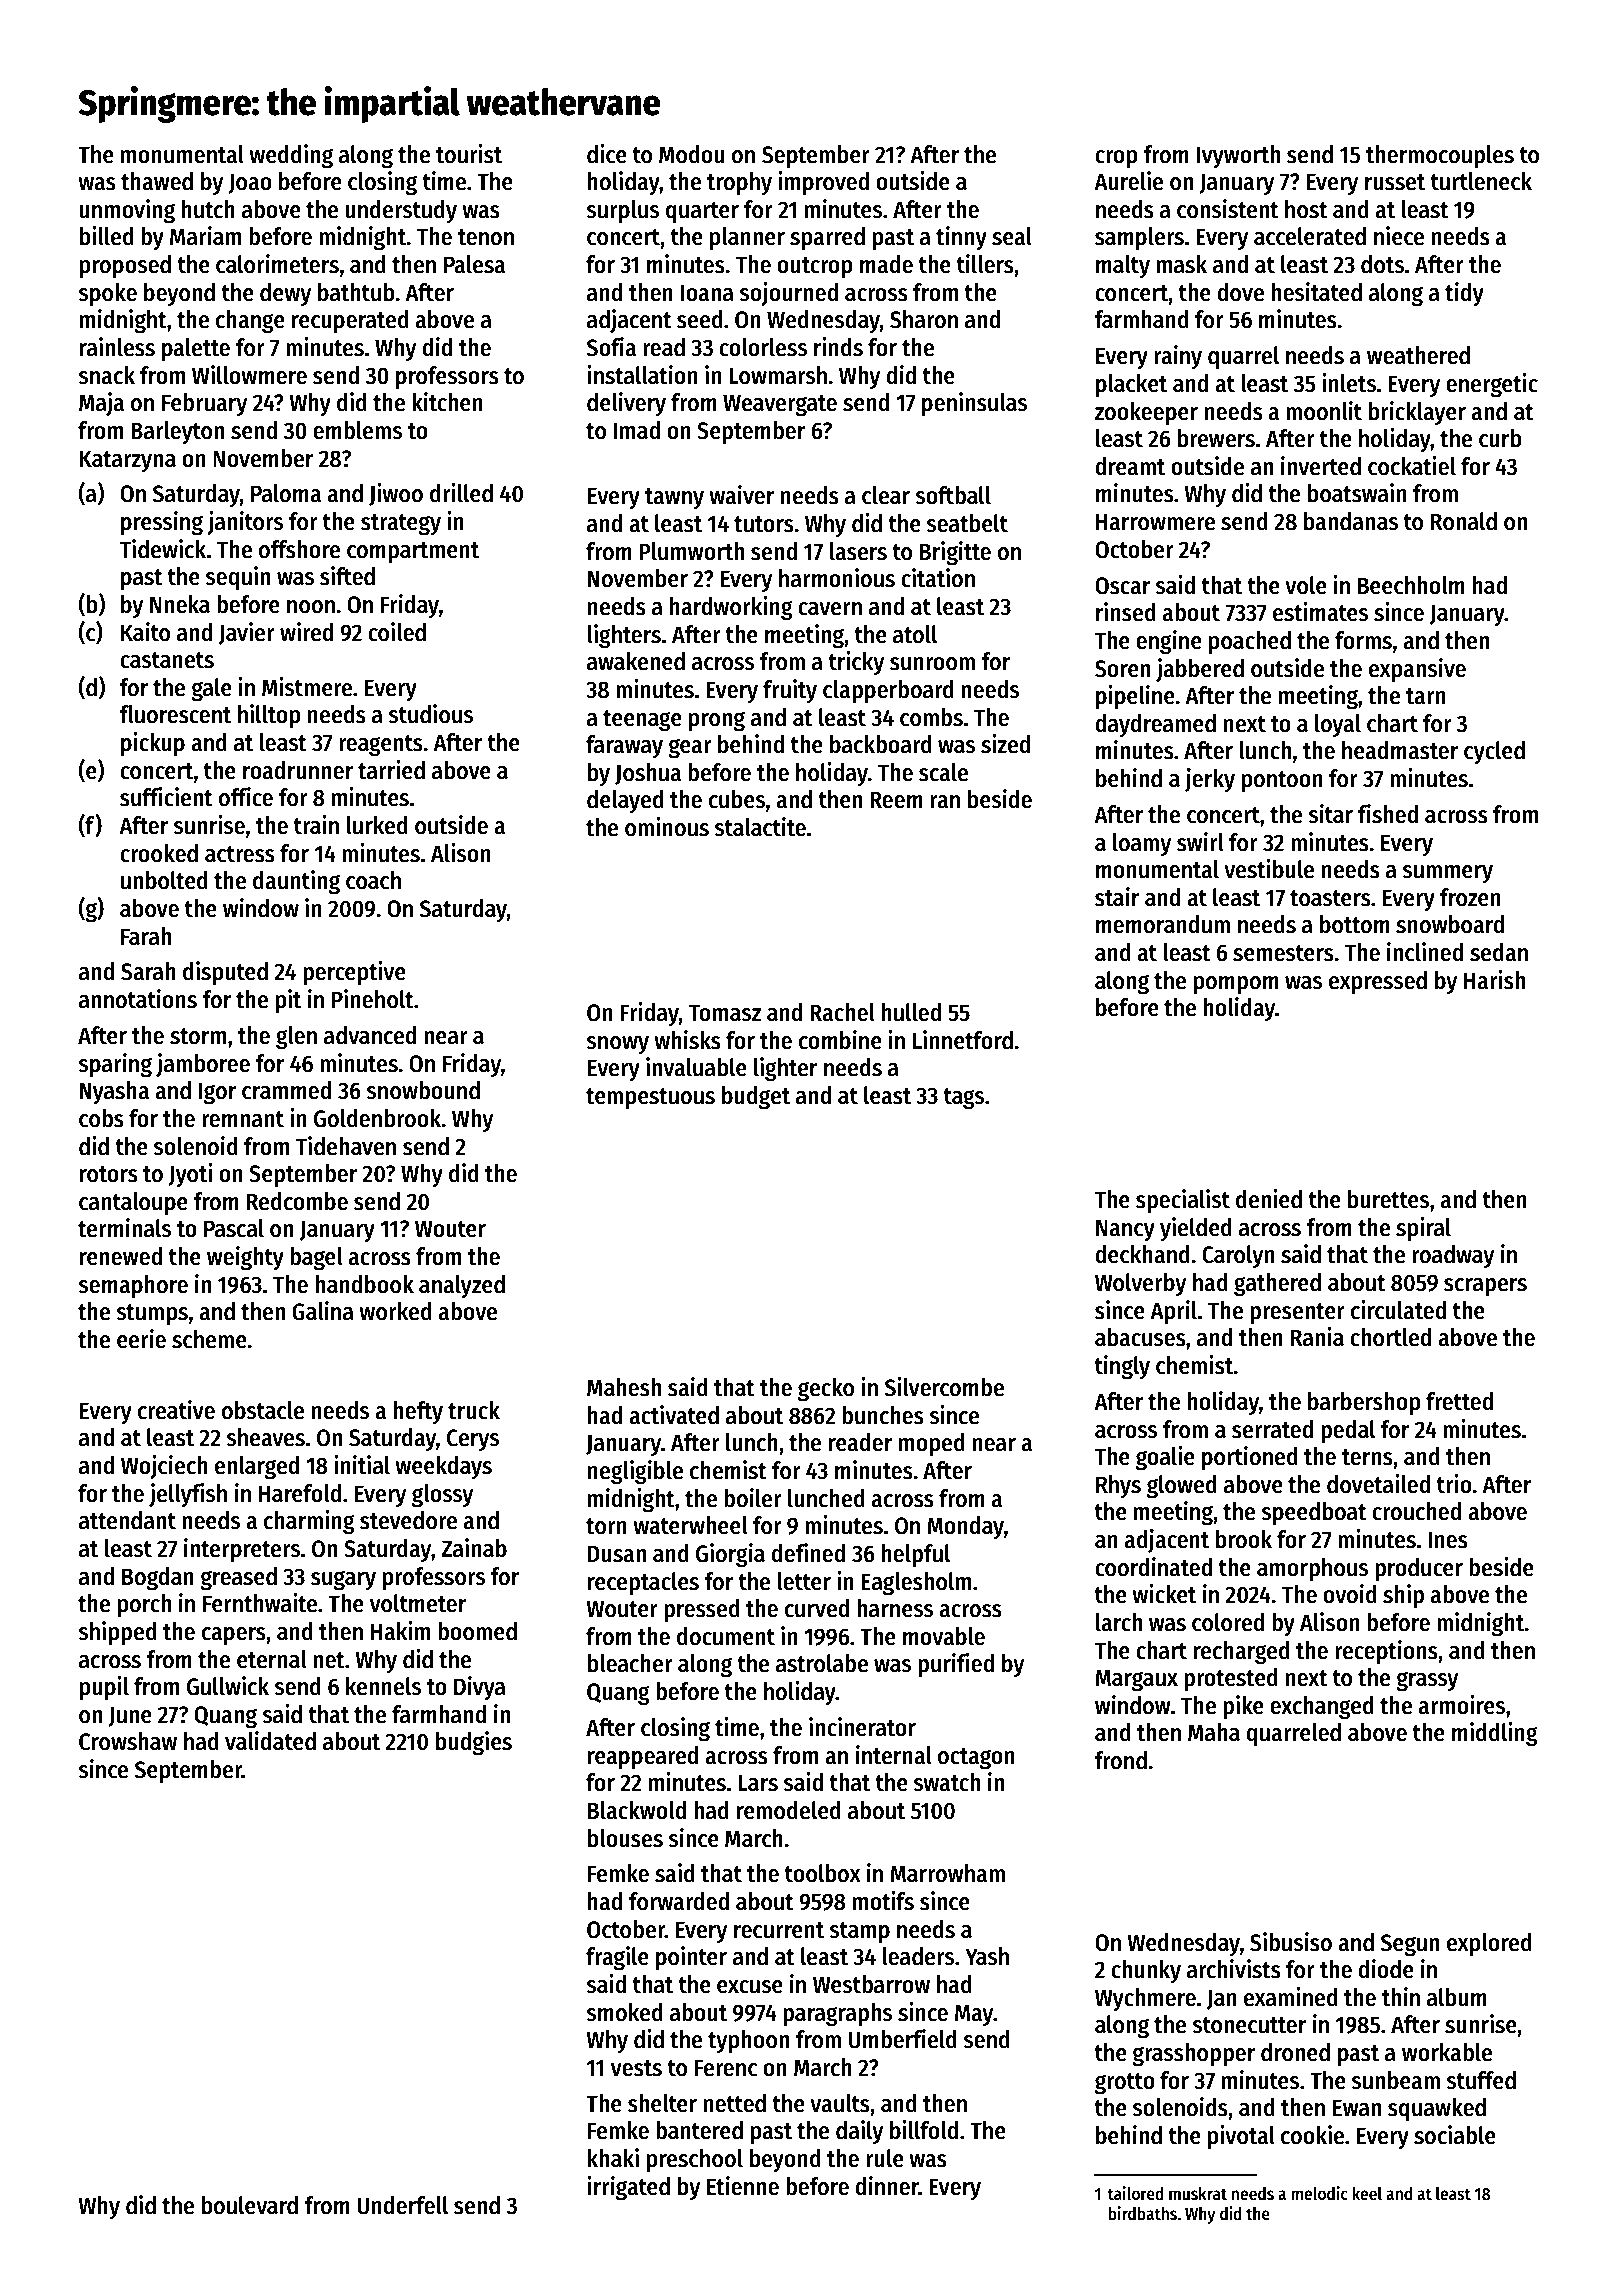  I want to click on vestibule, so click(1269, 869).
